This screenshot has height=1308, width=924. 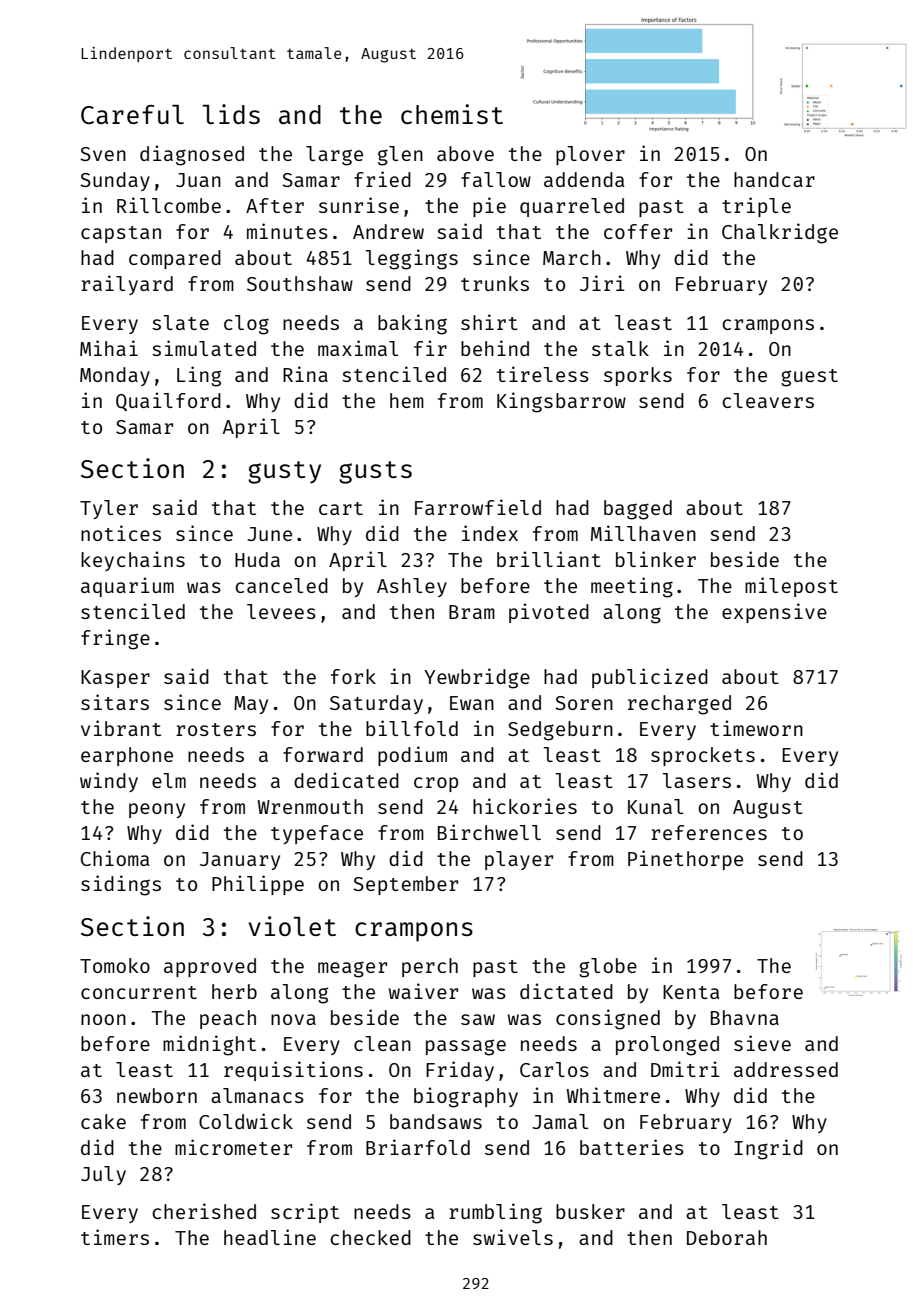 What do you see at coordinates (346, 780) in the screenshot?
I see `dedicated` at bounding box center [346, 780].
